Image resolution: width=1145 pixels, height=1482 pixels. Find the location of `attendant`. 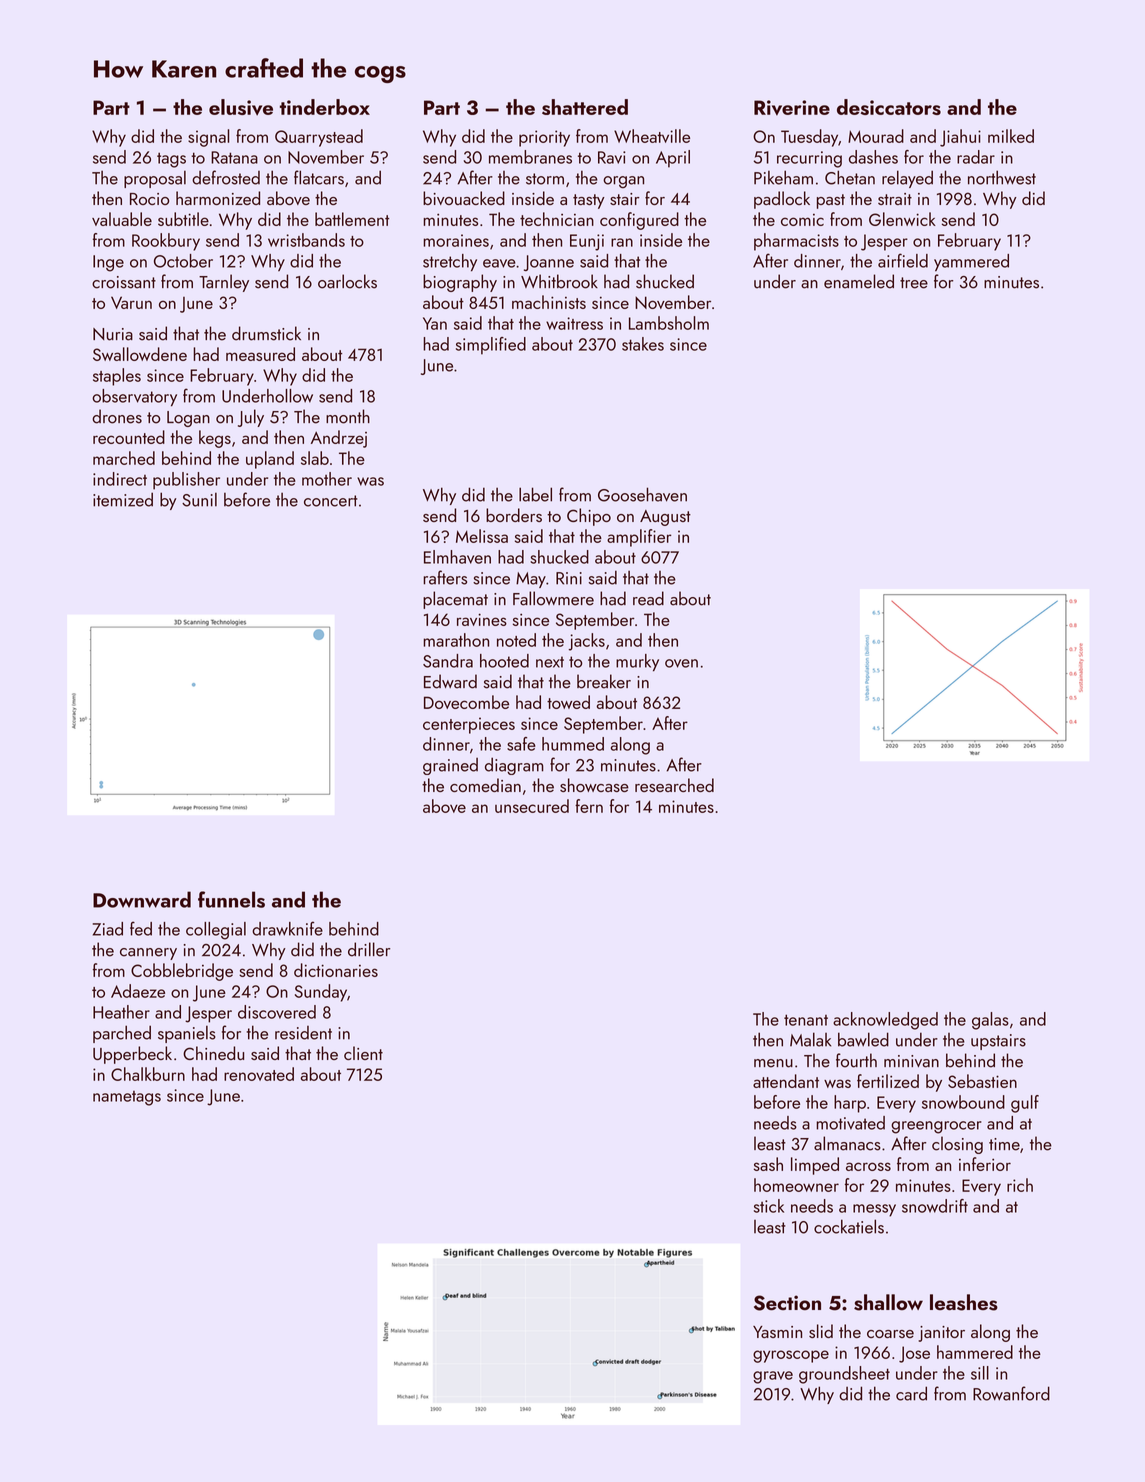

attendant is located at coordinates (786, 1081).
